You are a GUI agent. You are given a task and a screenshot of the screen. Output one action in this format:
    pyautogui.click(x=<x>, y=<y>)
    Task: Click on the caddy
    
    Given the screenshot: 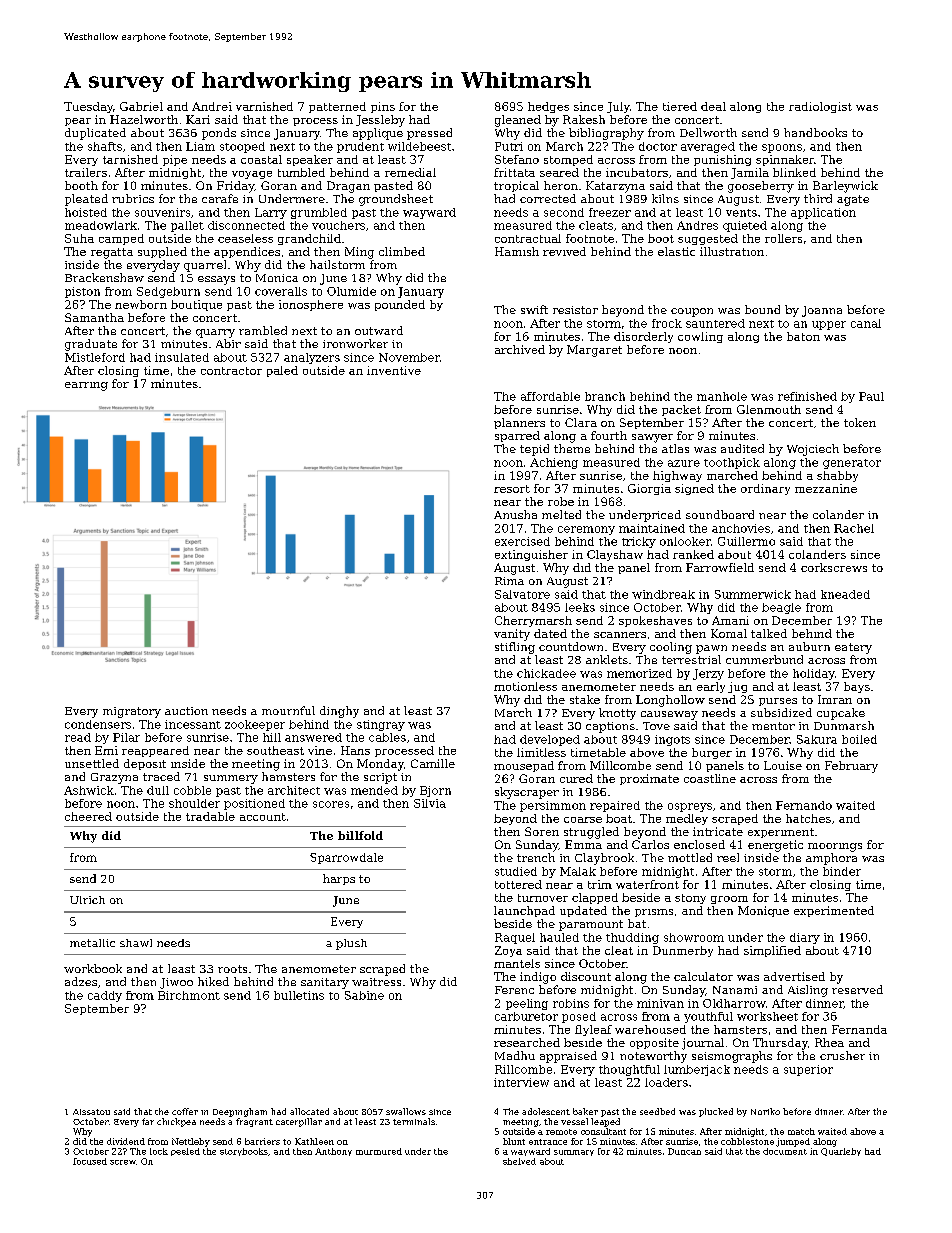 What is the action you would take?
    pyautogui.click(x=105, y=996)
